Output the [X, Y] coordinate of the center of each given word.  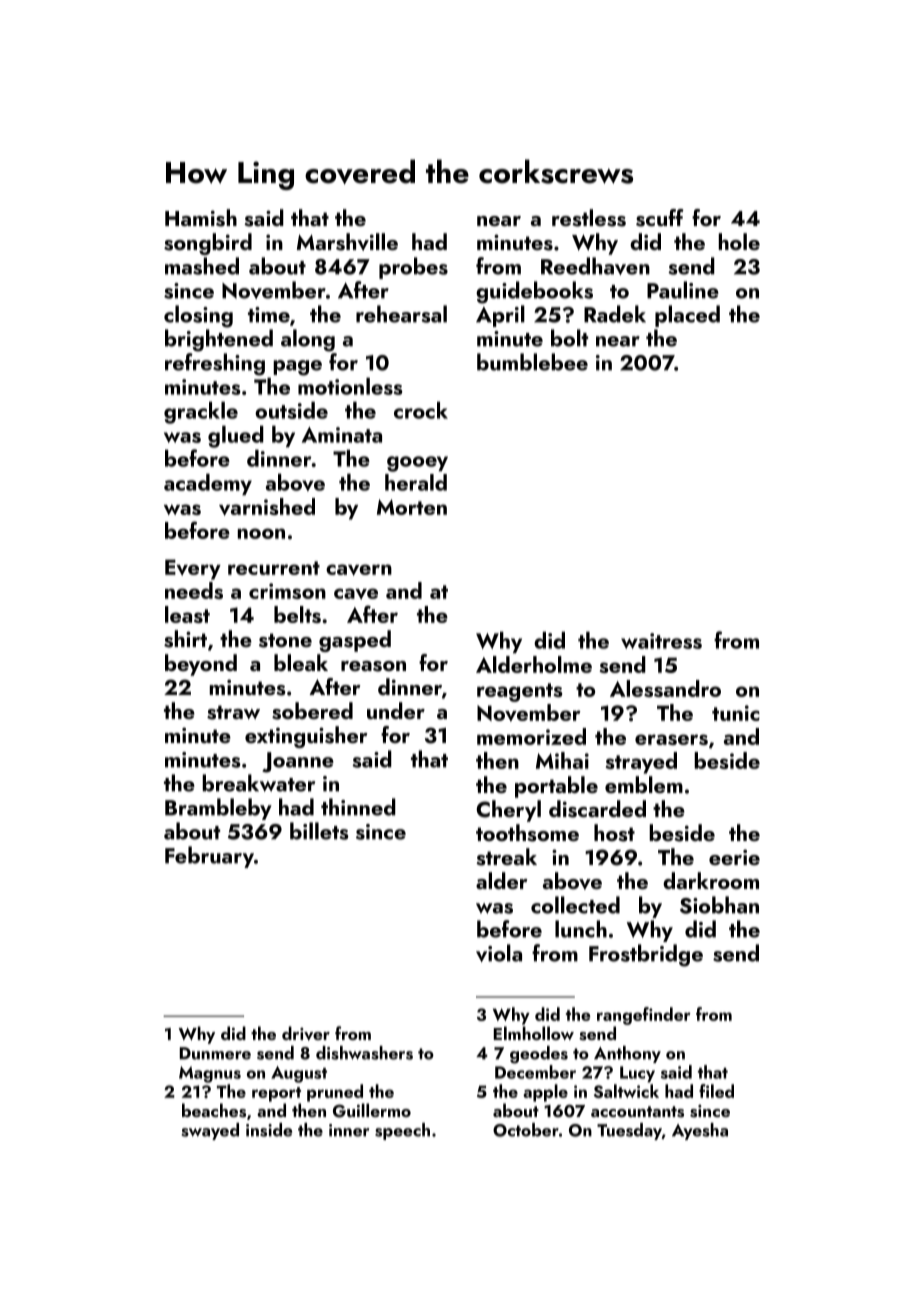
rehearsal [401, 314]
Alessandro [665, 688]
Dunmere [215, 1053]
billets [319, 831]
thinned [358, 807]
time [269, 315]
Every [193, 569]
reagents [519, 692]
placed [687, 316]
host [614, 833]
